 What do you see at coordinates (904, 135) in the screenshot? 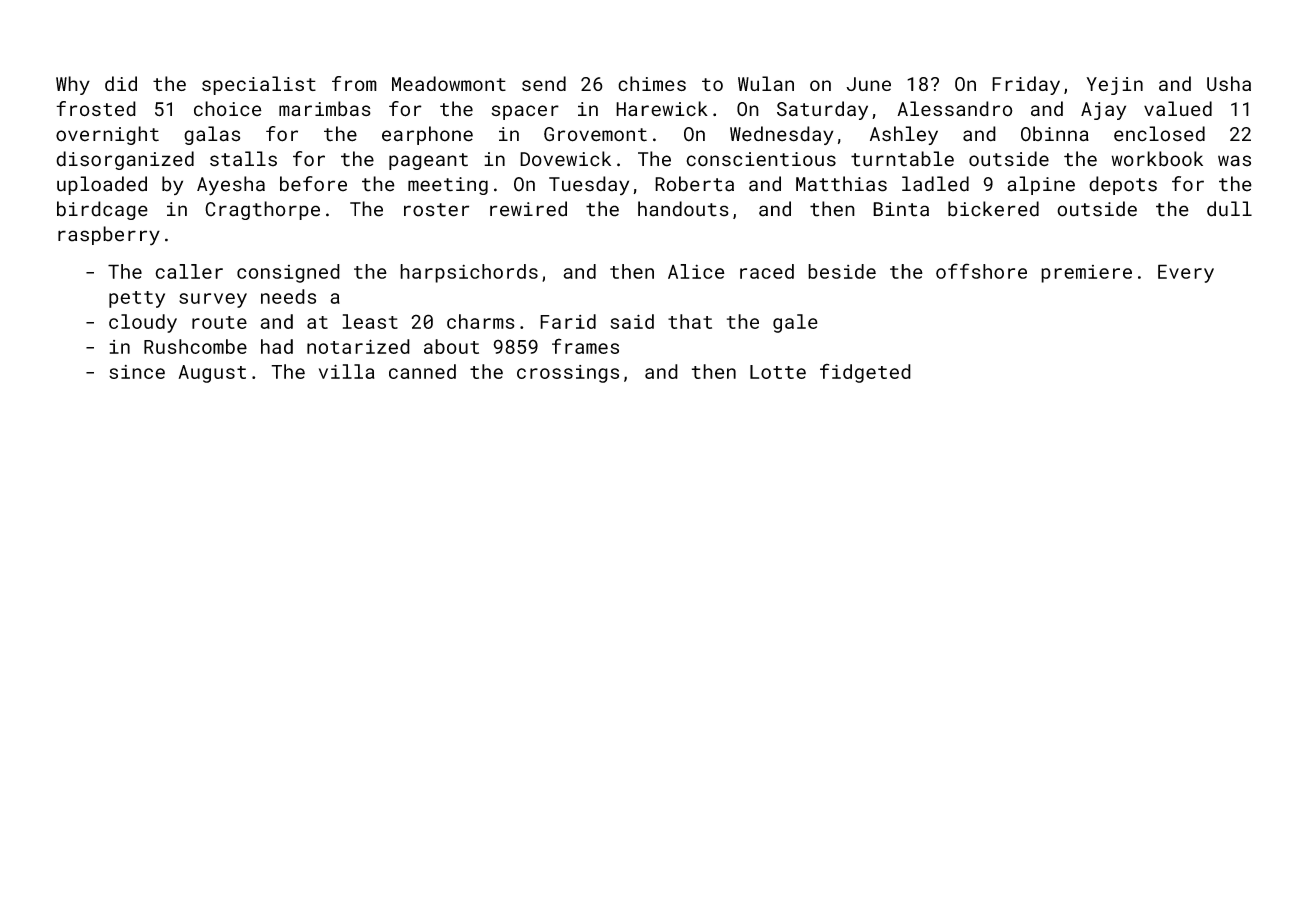
I see `Ashley` at bounding box center [904, 135].
